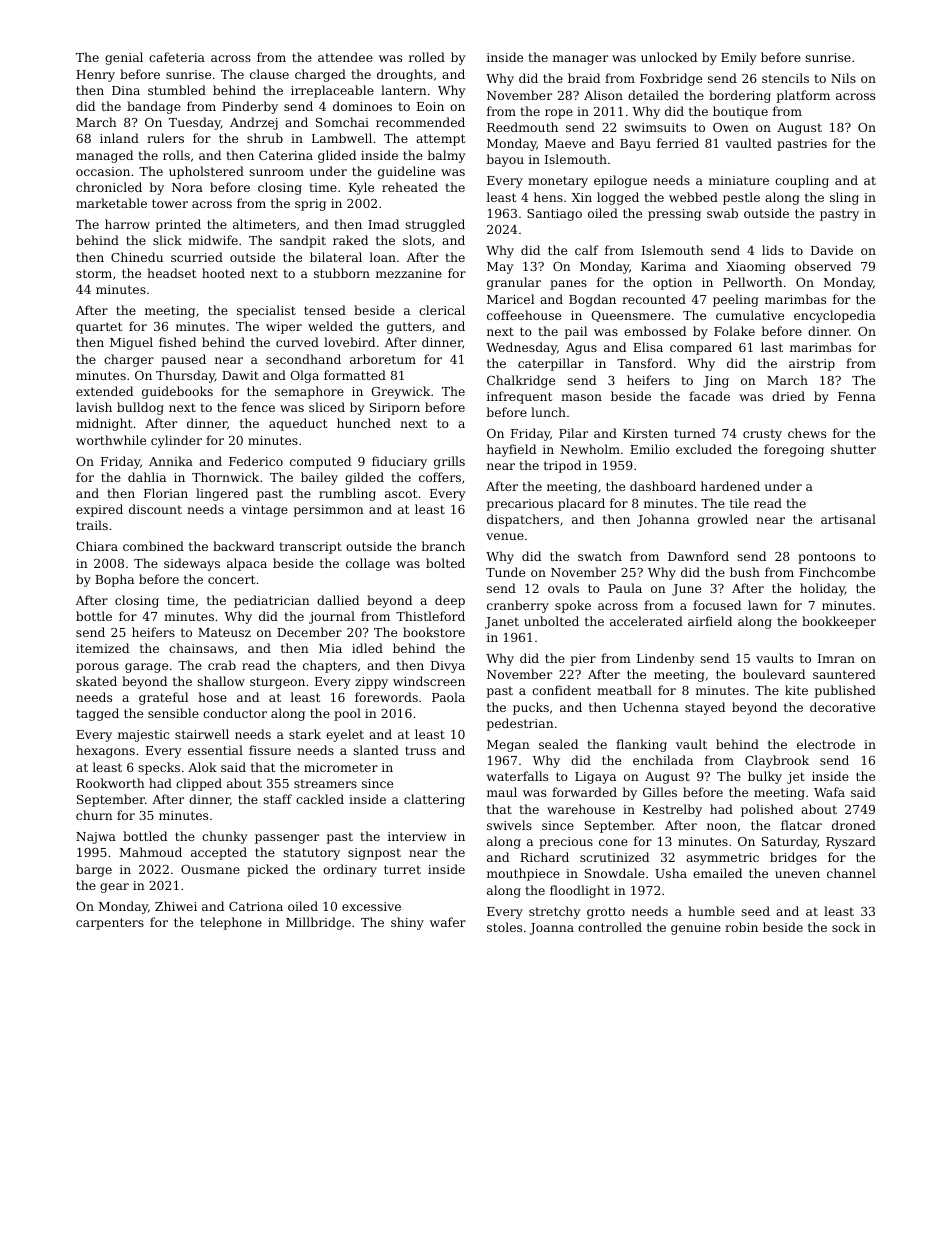  Describe the element at coordinates (256, 461) in the image. I see `Federico` at that location.
